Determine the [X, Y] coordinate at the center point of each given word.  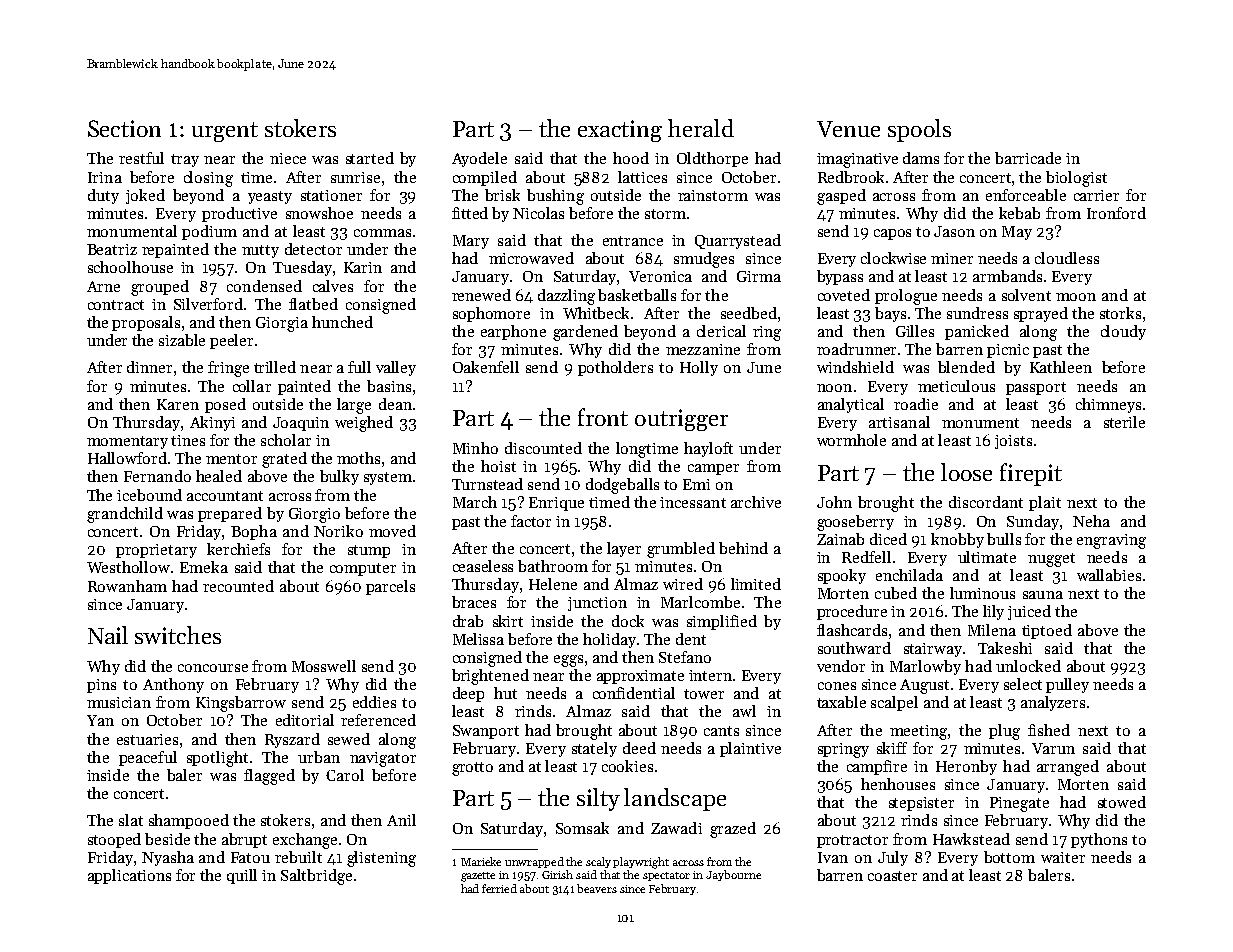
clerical [721, 331]
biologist [1076, 179]
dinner [149, 367]
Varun [1053, 748]
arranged [1068, 768]
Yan [100, 720]
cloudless [1067, 258]
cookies [627, 766]
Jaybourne [733, 875]
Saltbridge [316, 877]
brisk [502, 195]
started [370, 158]
